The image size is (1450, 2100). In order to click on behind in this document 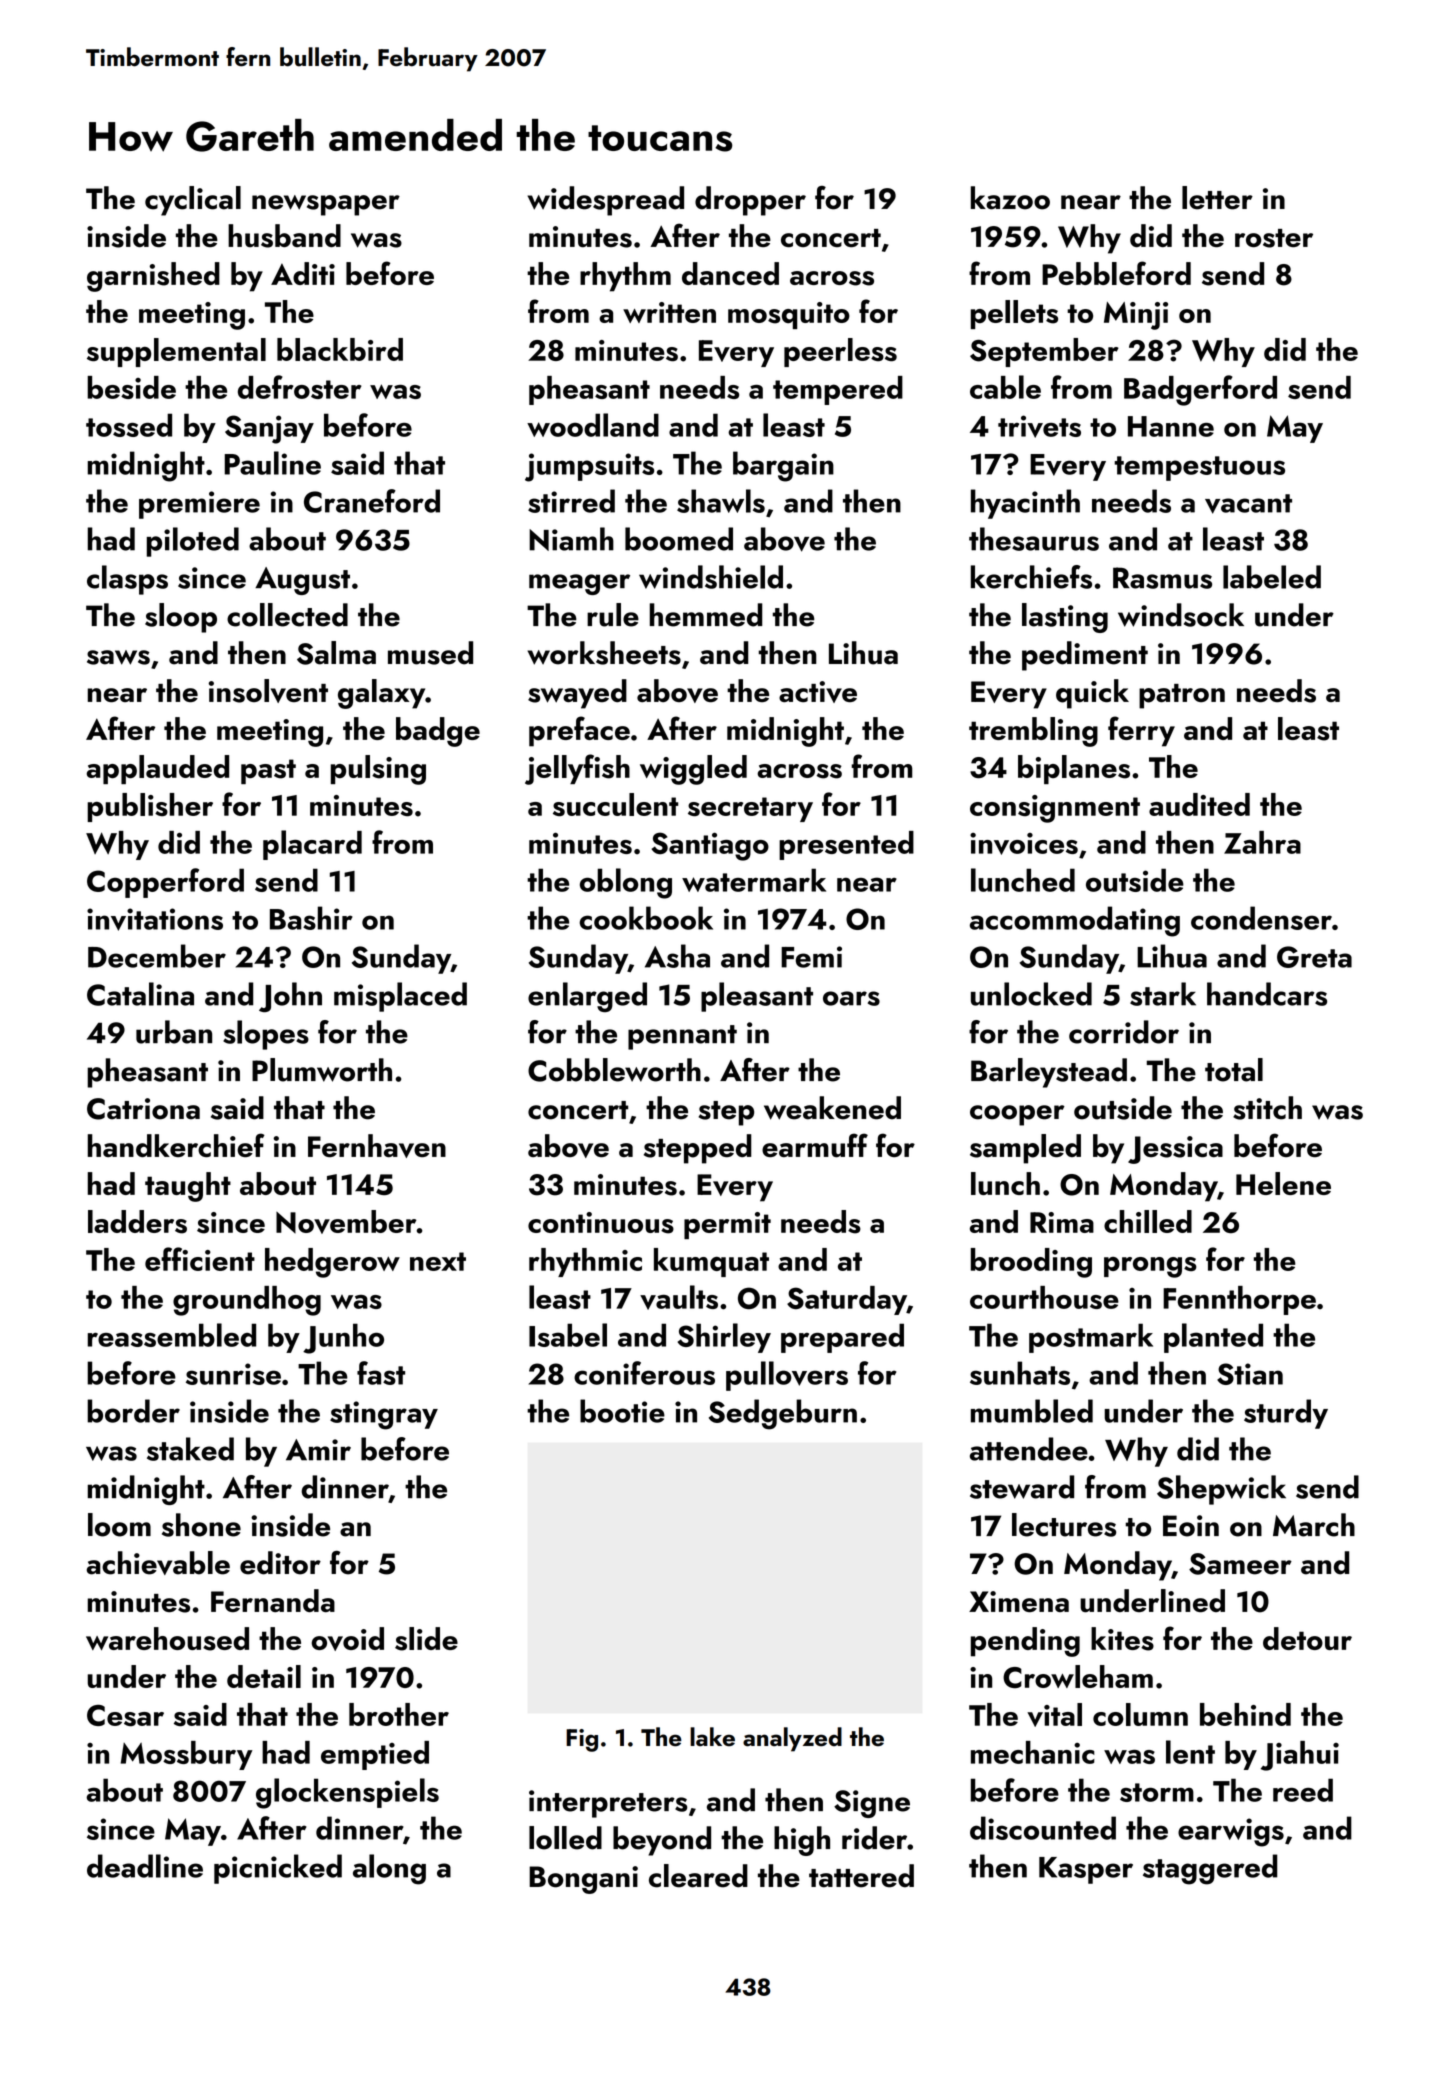, I will do `click(1245, 1714)`.
